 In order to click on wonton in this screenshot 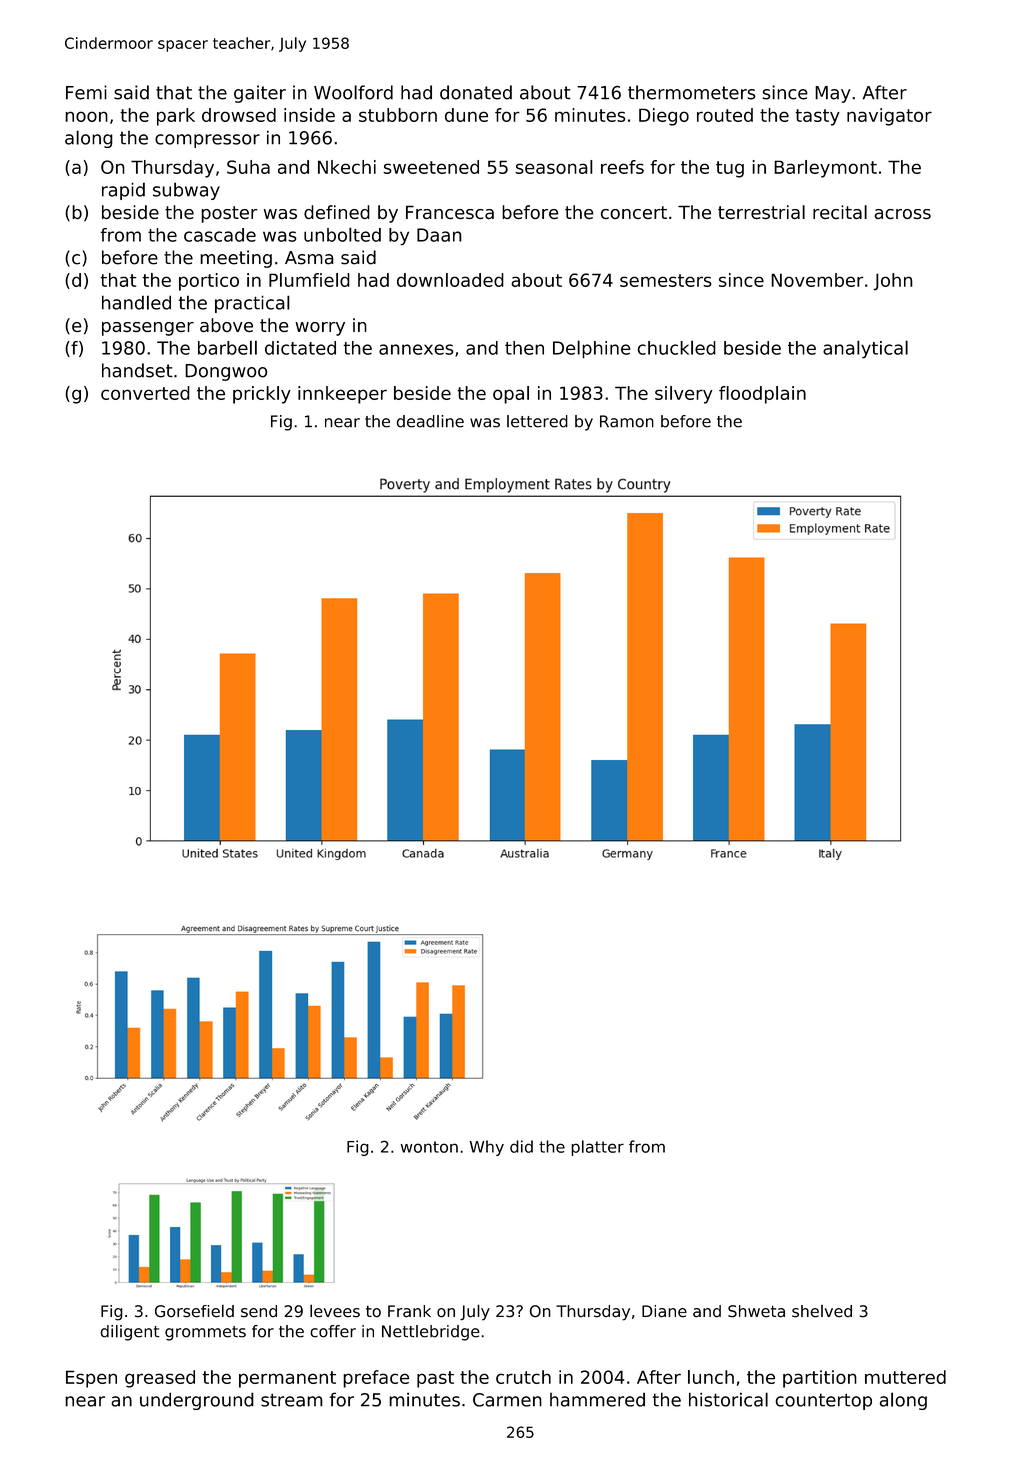, I will do `click(429, 1147)`.
